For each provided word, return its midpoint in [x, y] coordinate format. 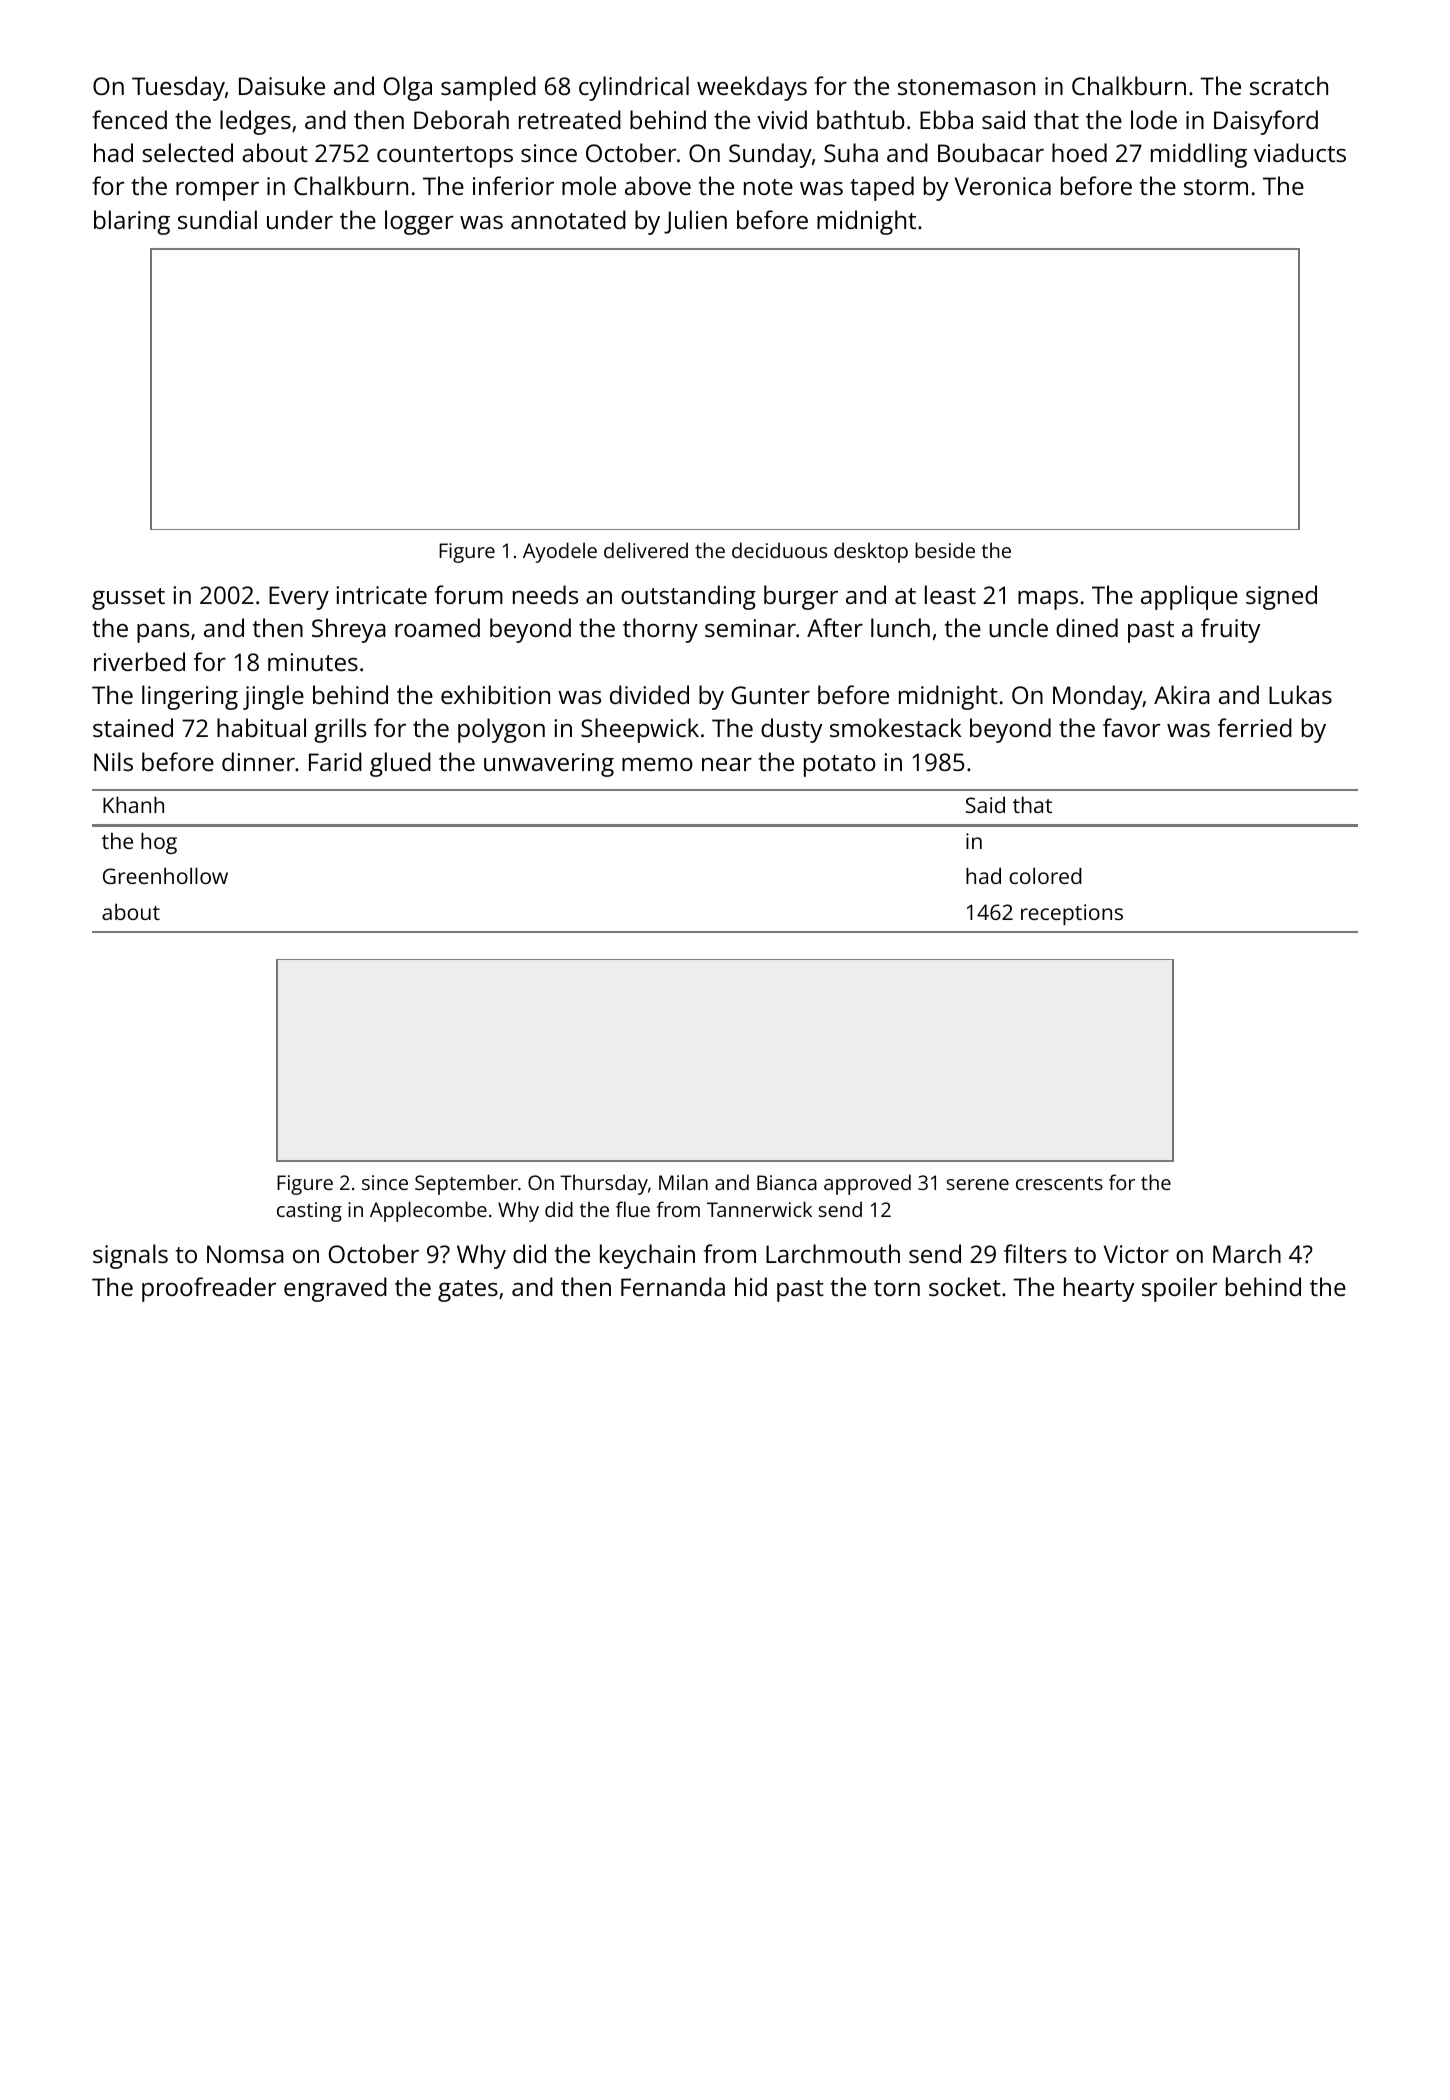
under [300, 219]
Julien [695, 222]
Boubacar [991, 152]
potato [840, 766]
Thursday [604, 1184]
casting [309, 1212]
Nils [113, 761]
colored [1045, 875]
